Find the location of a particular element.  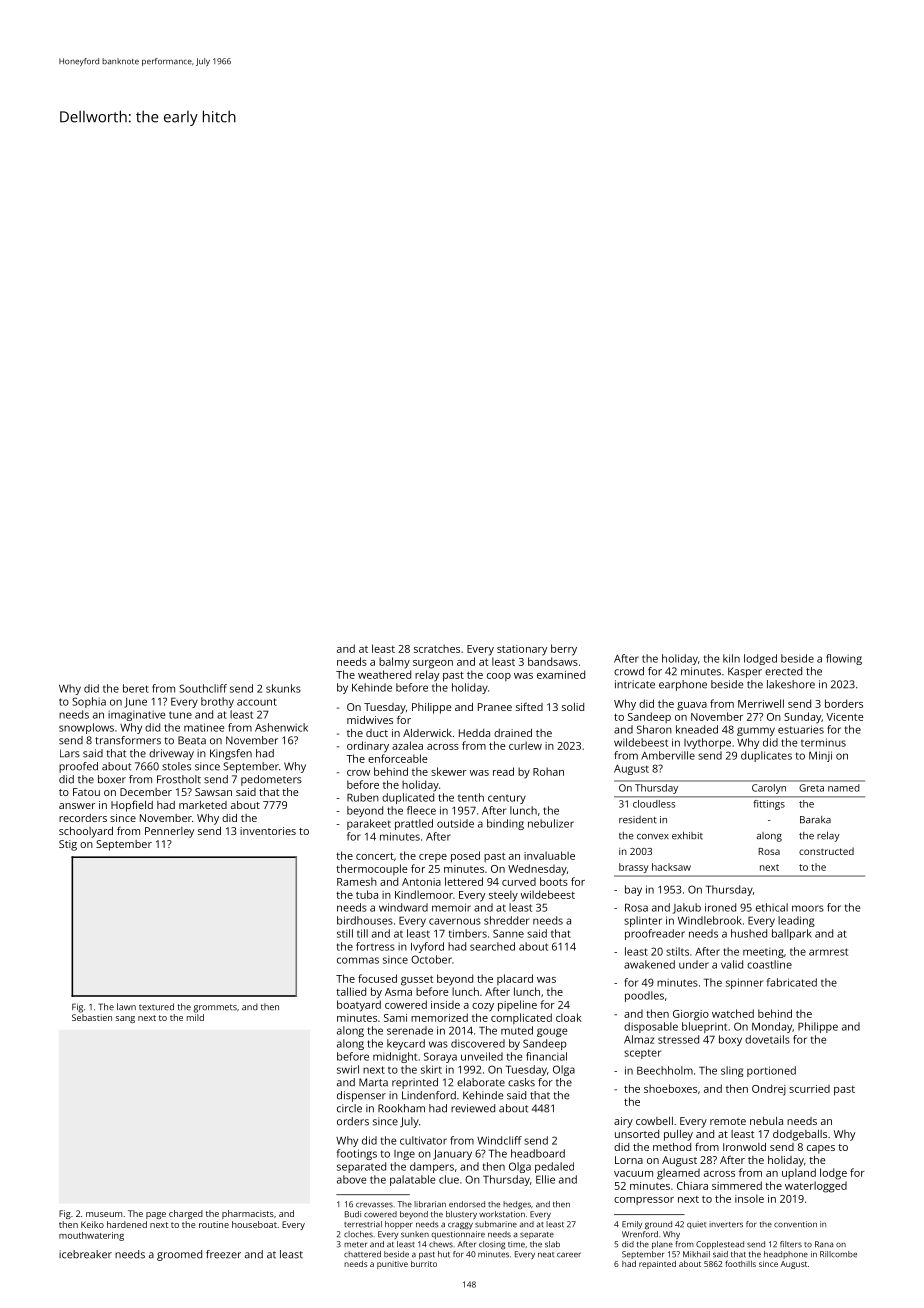

flowing is located at coordinates (844, 659).
